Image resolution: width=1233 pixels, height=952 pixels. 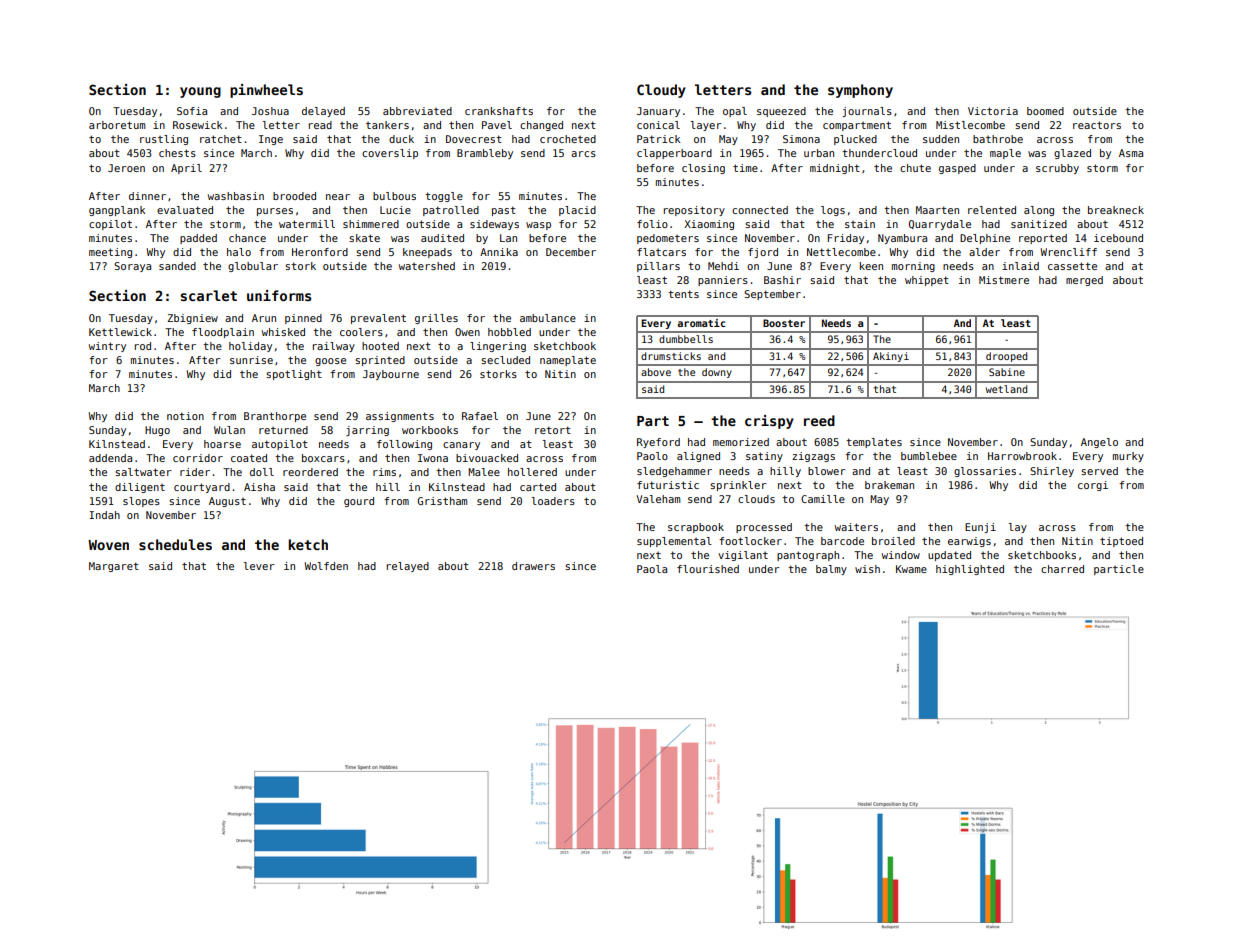 What do you see at coordinates (198, 458) in the document?
I see `corridor` at bounding box center [198, 458].
